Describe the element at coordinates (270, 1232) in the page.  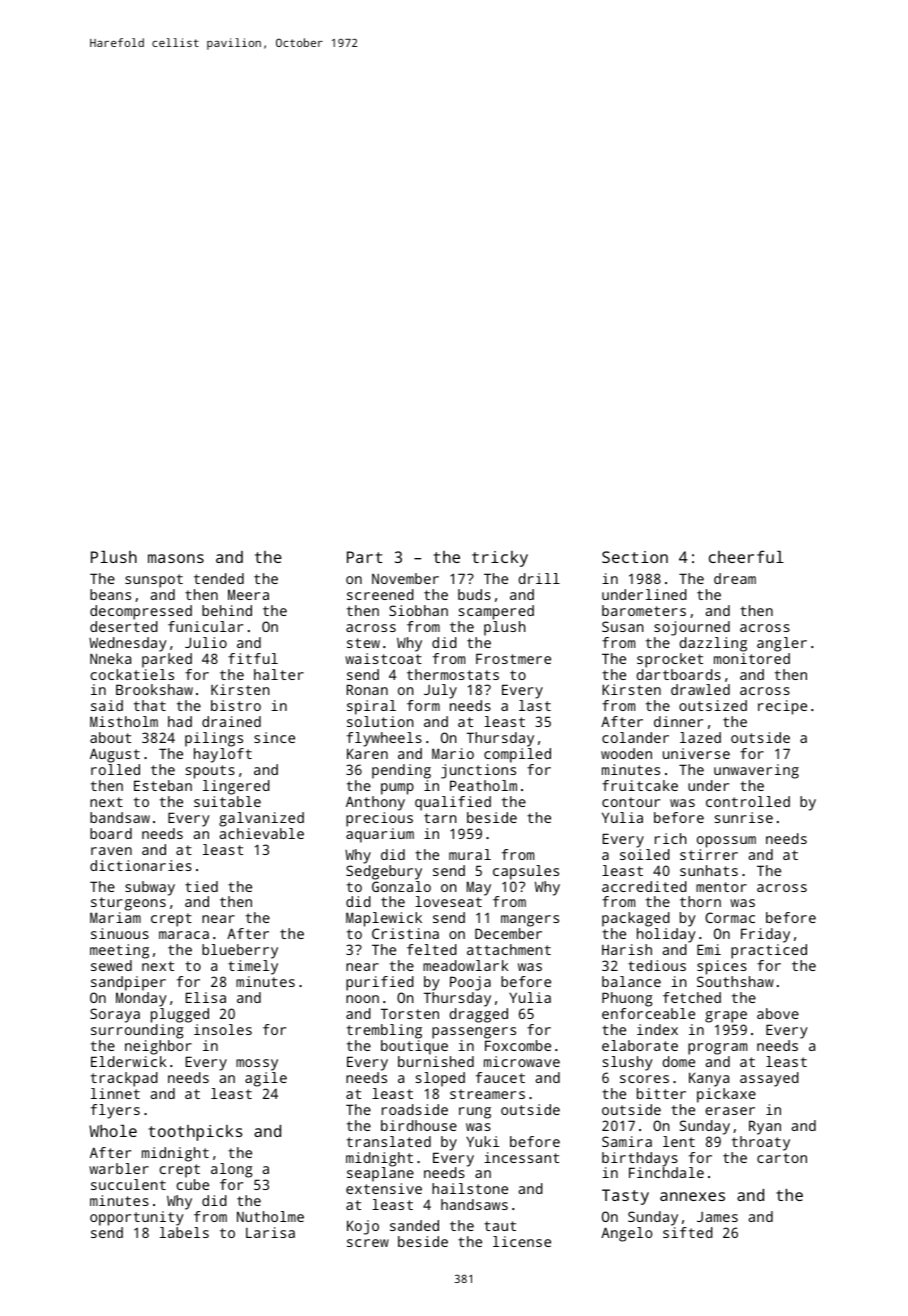
I see `Larisa` at that location.
